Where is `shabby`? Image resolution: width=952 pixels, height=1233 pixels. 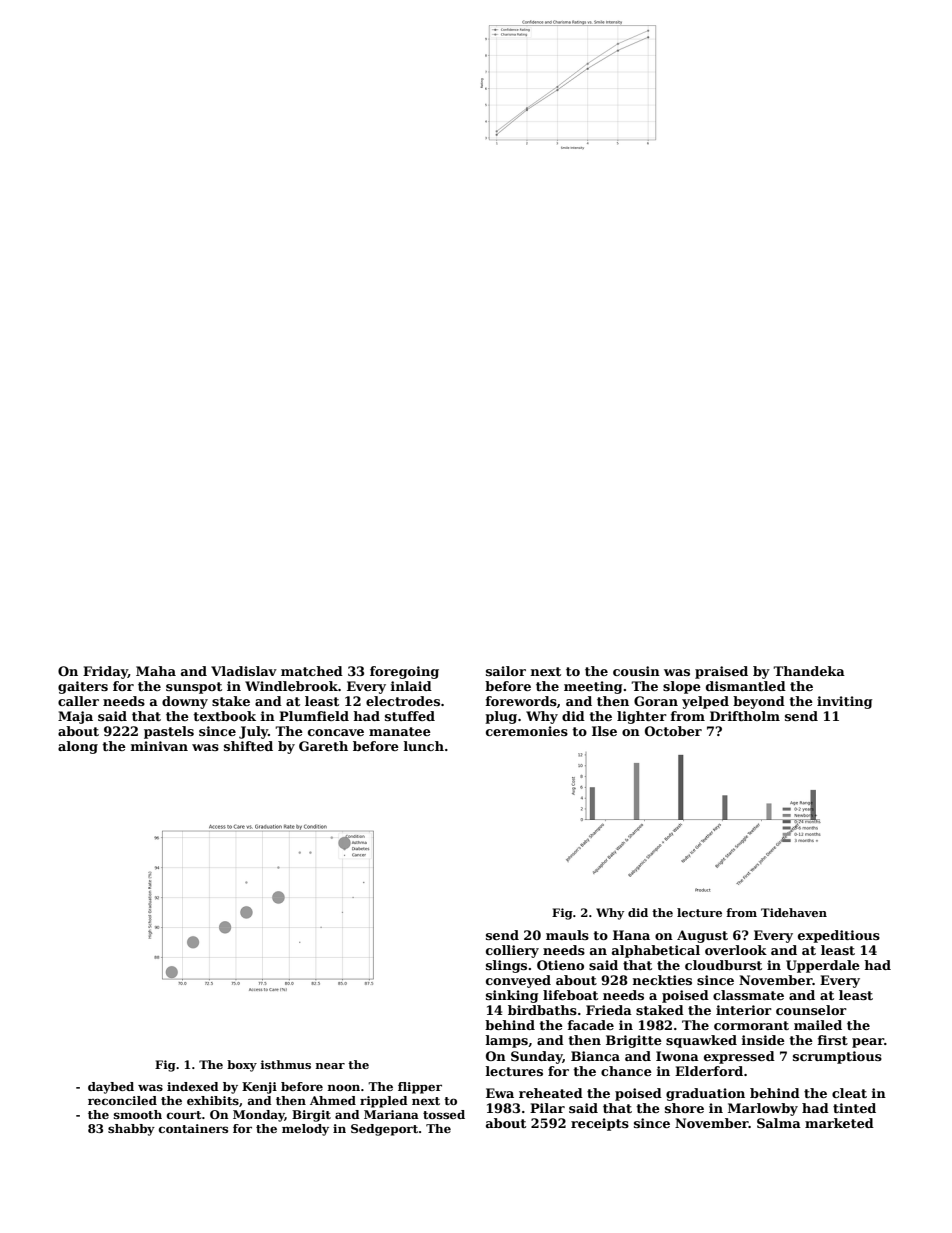
shabby is located at coordinates (131, 1130).
